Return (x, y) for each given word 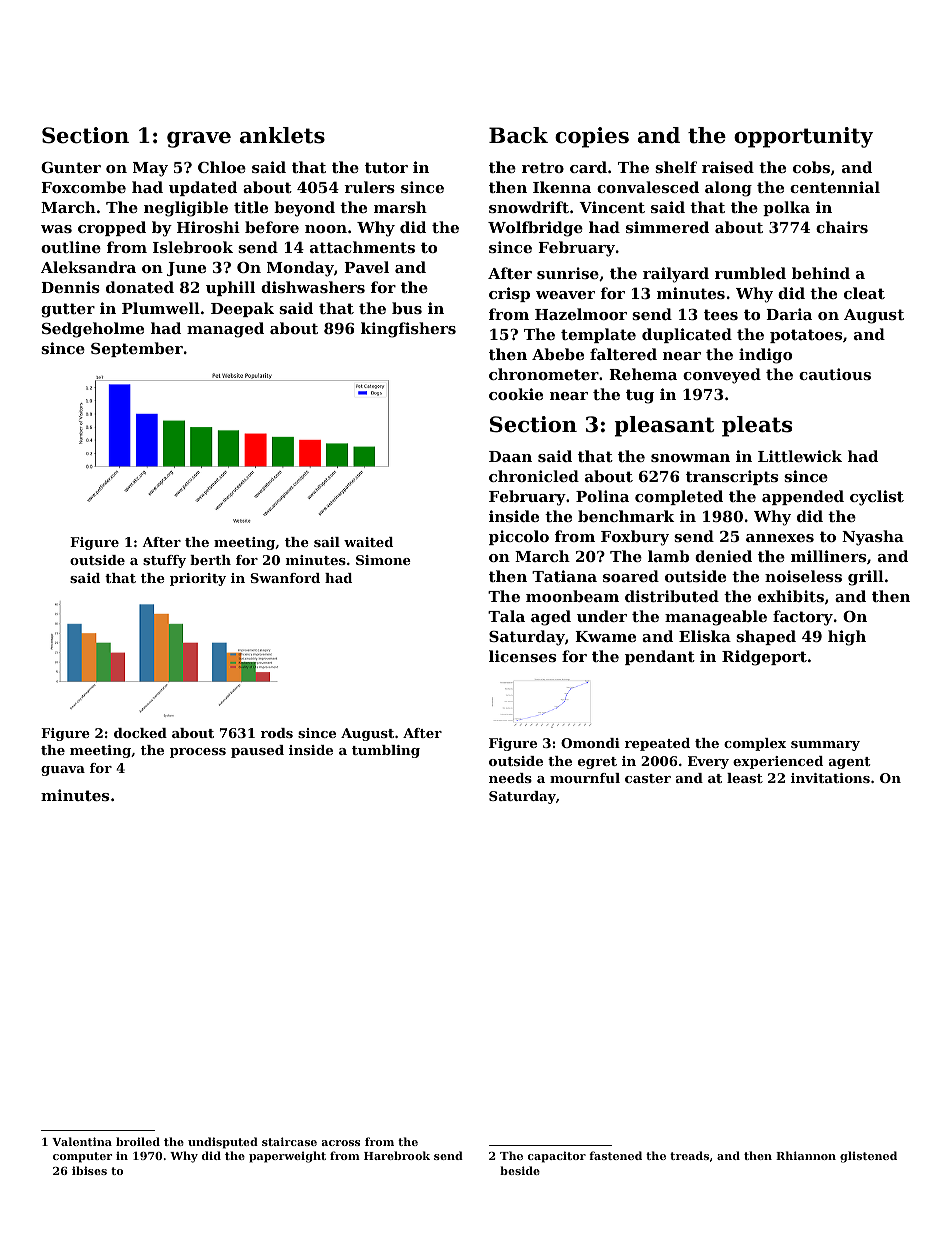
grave (199, 140)
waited (368, 542)
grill (866, 578)
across (340, 1143)
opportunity (803, 137)
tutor (386, 167)
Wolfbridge (535, 229)
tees (721, 314)
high (847, 638)
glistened (868, 1157)
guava (63, 771)
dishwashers (313, 287)
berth (210, 560)
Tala (506, 616)
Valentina (82, 1141)
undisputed (223, 1143)
